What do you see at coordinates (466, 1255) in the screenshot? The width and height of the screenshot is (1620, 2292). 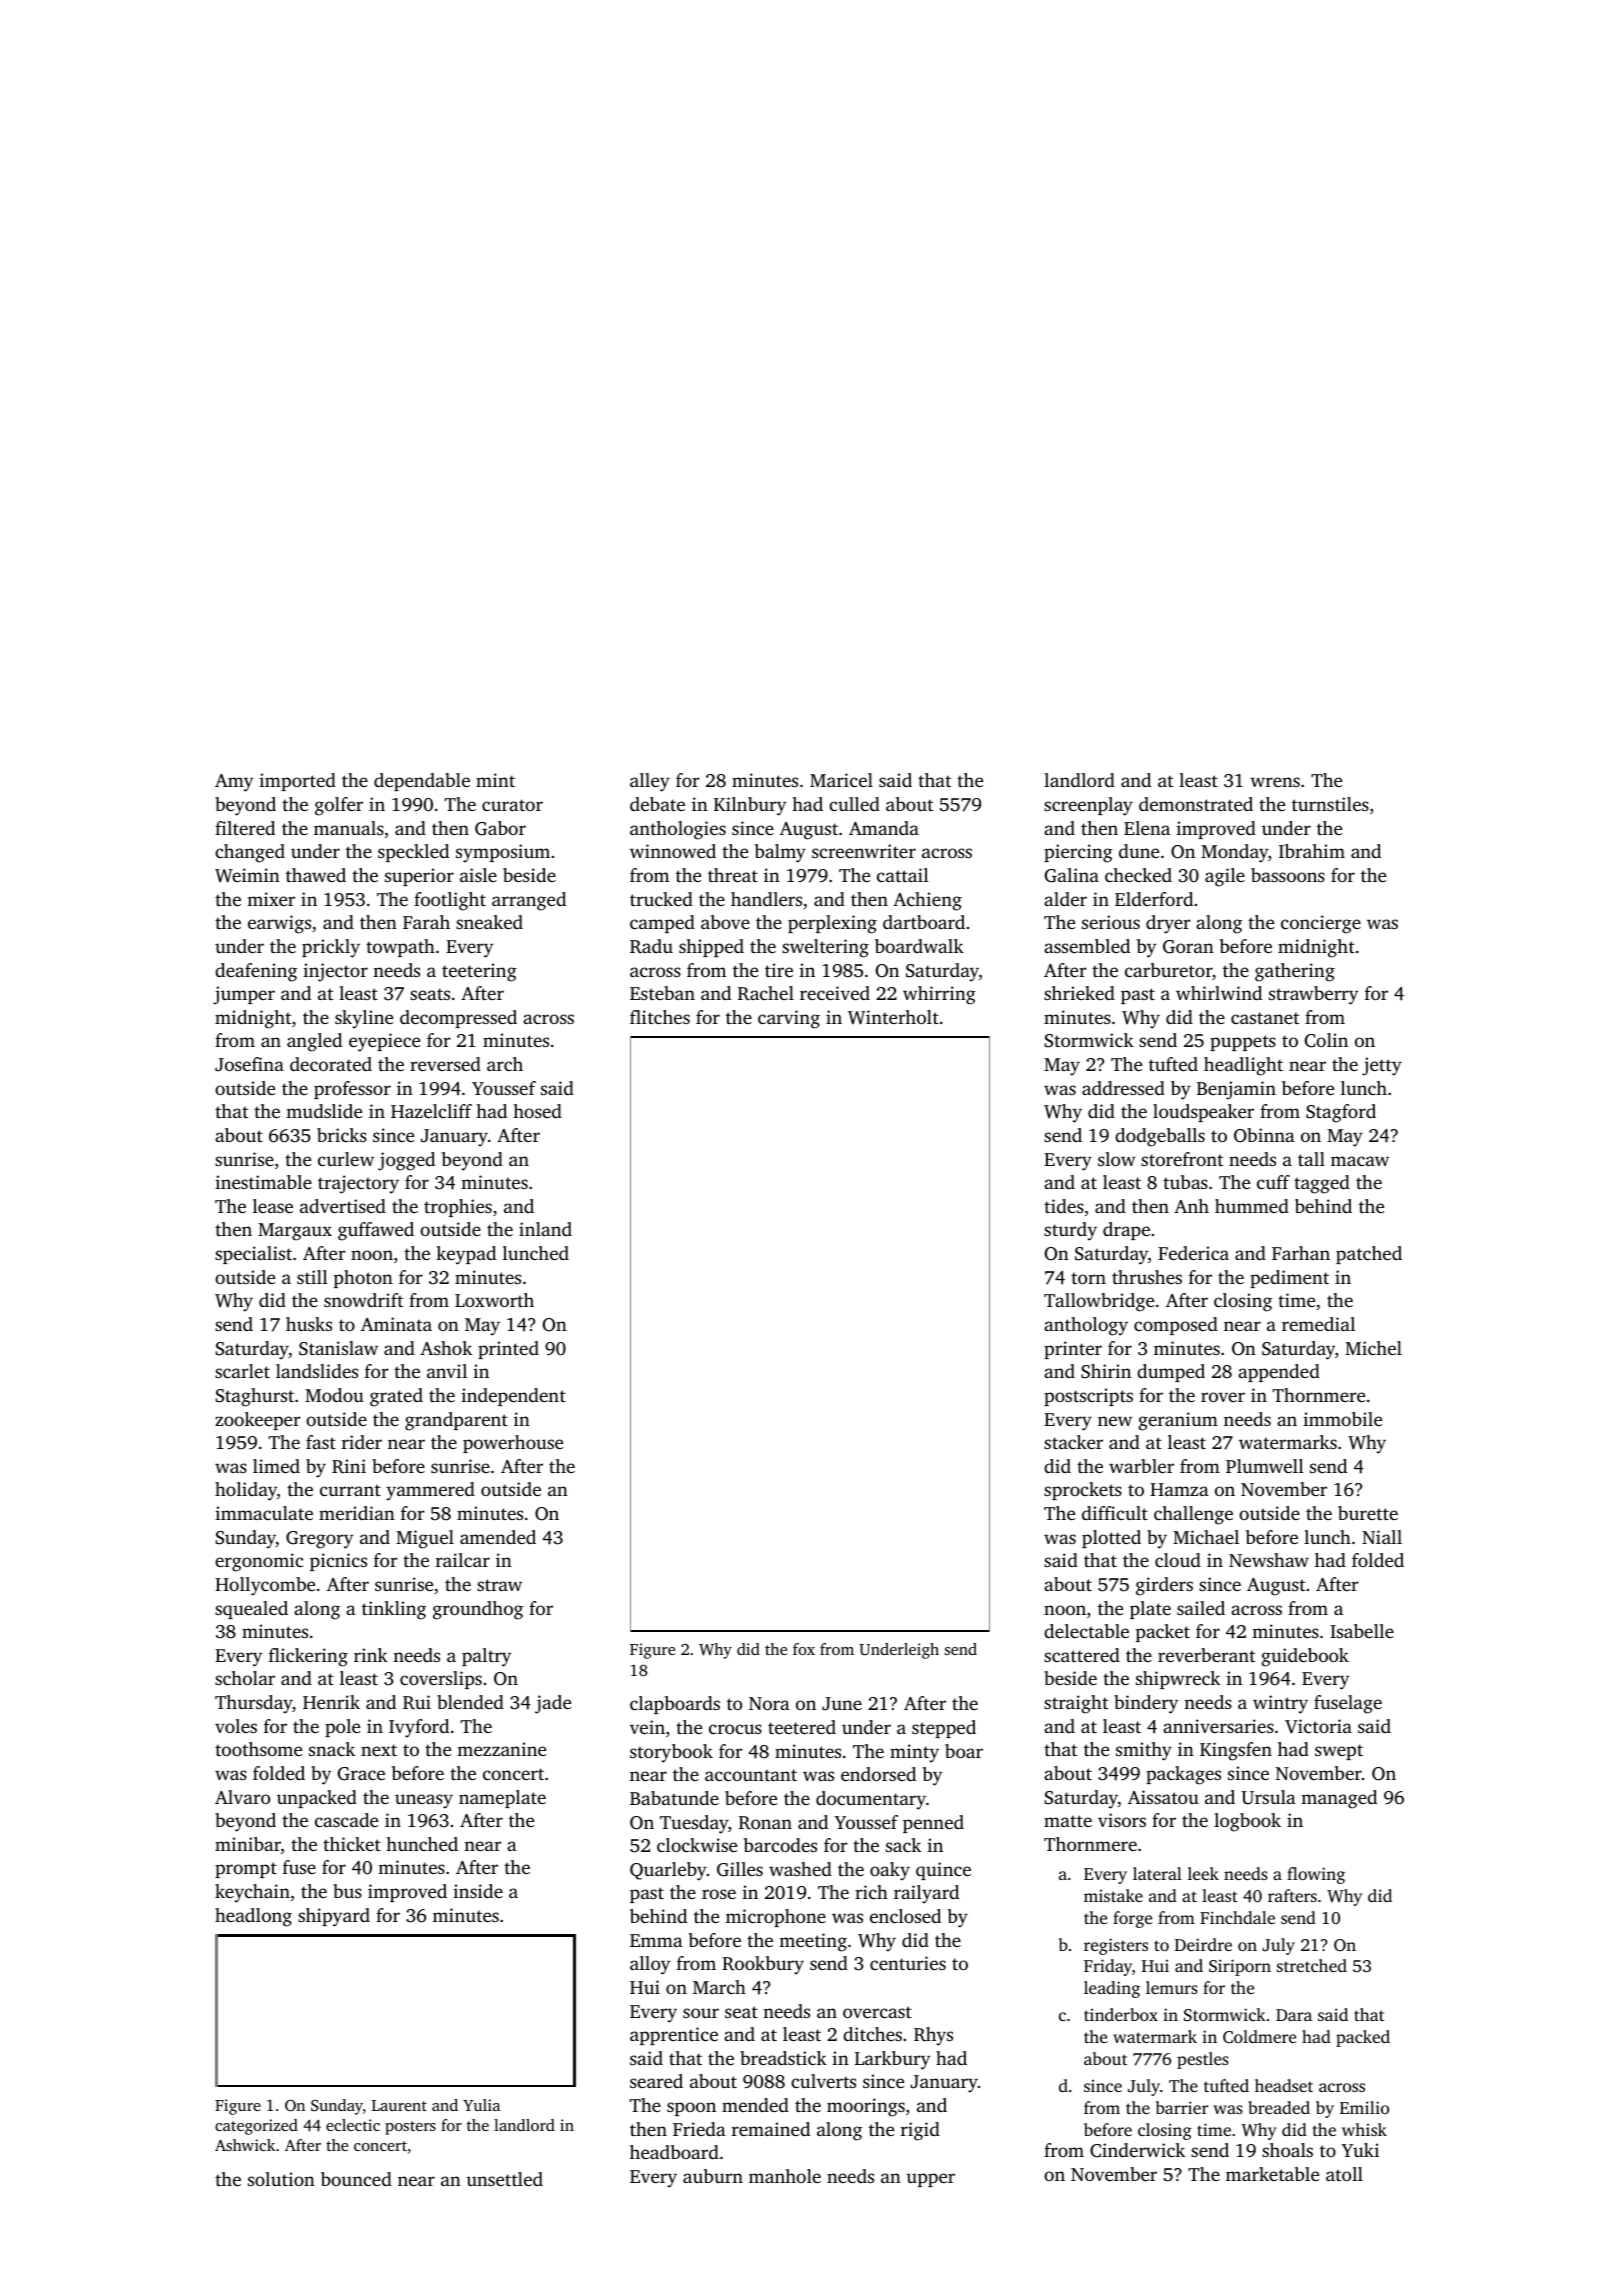 I see `keypad` at bounding box center [466, 1255].
